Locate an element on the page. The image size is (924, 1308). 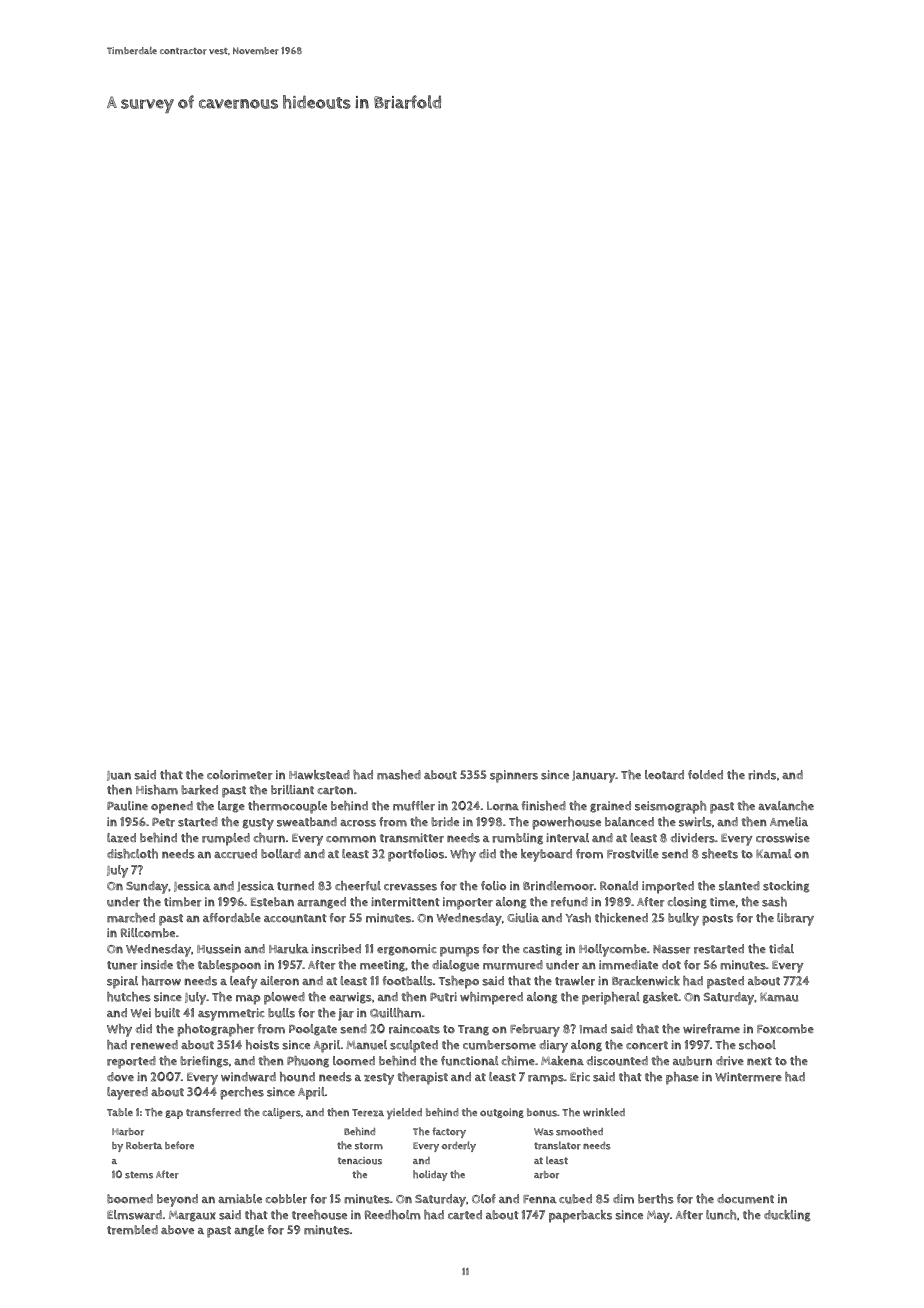
concert is located at coordinates (647, 1045).
